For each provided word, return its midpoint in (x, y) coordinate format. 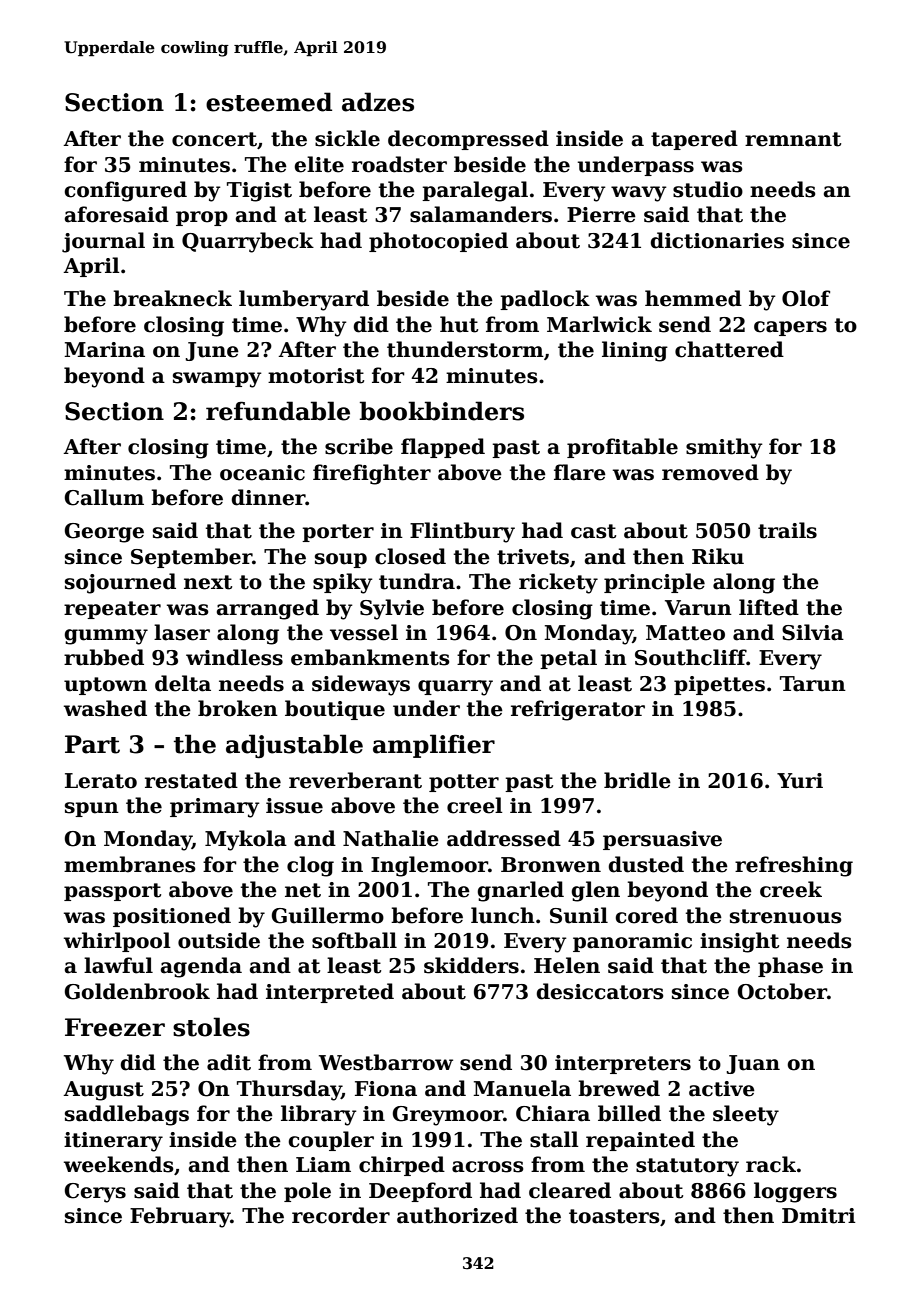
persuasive (662, 840)
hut (459, 324)
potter (464, 783)
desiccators (600, 991)
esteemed (269, 102)
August (103, 1091)
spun (92, 809)
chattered (729, 349)
